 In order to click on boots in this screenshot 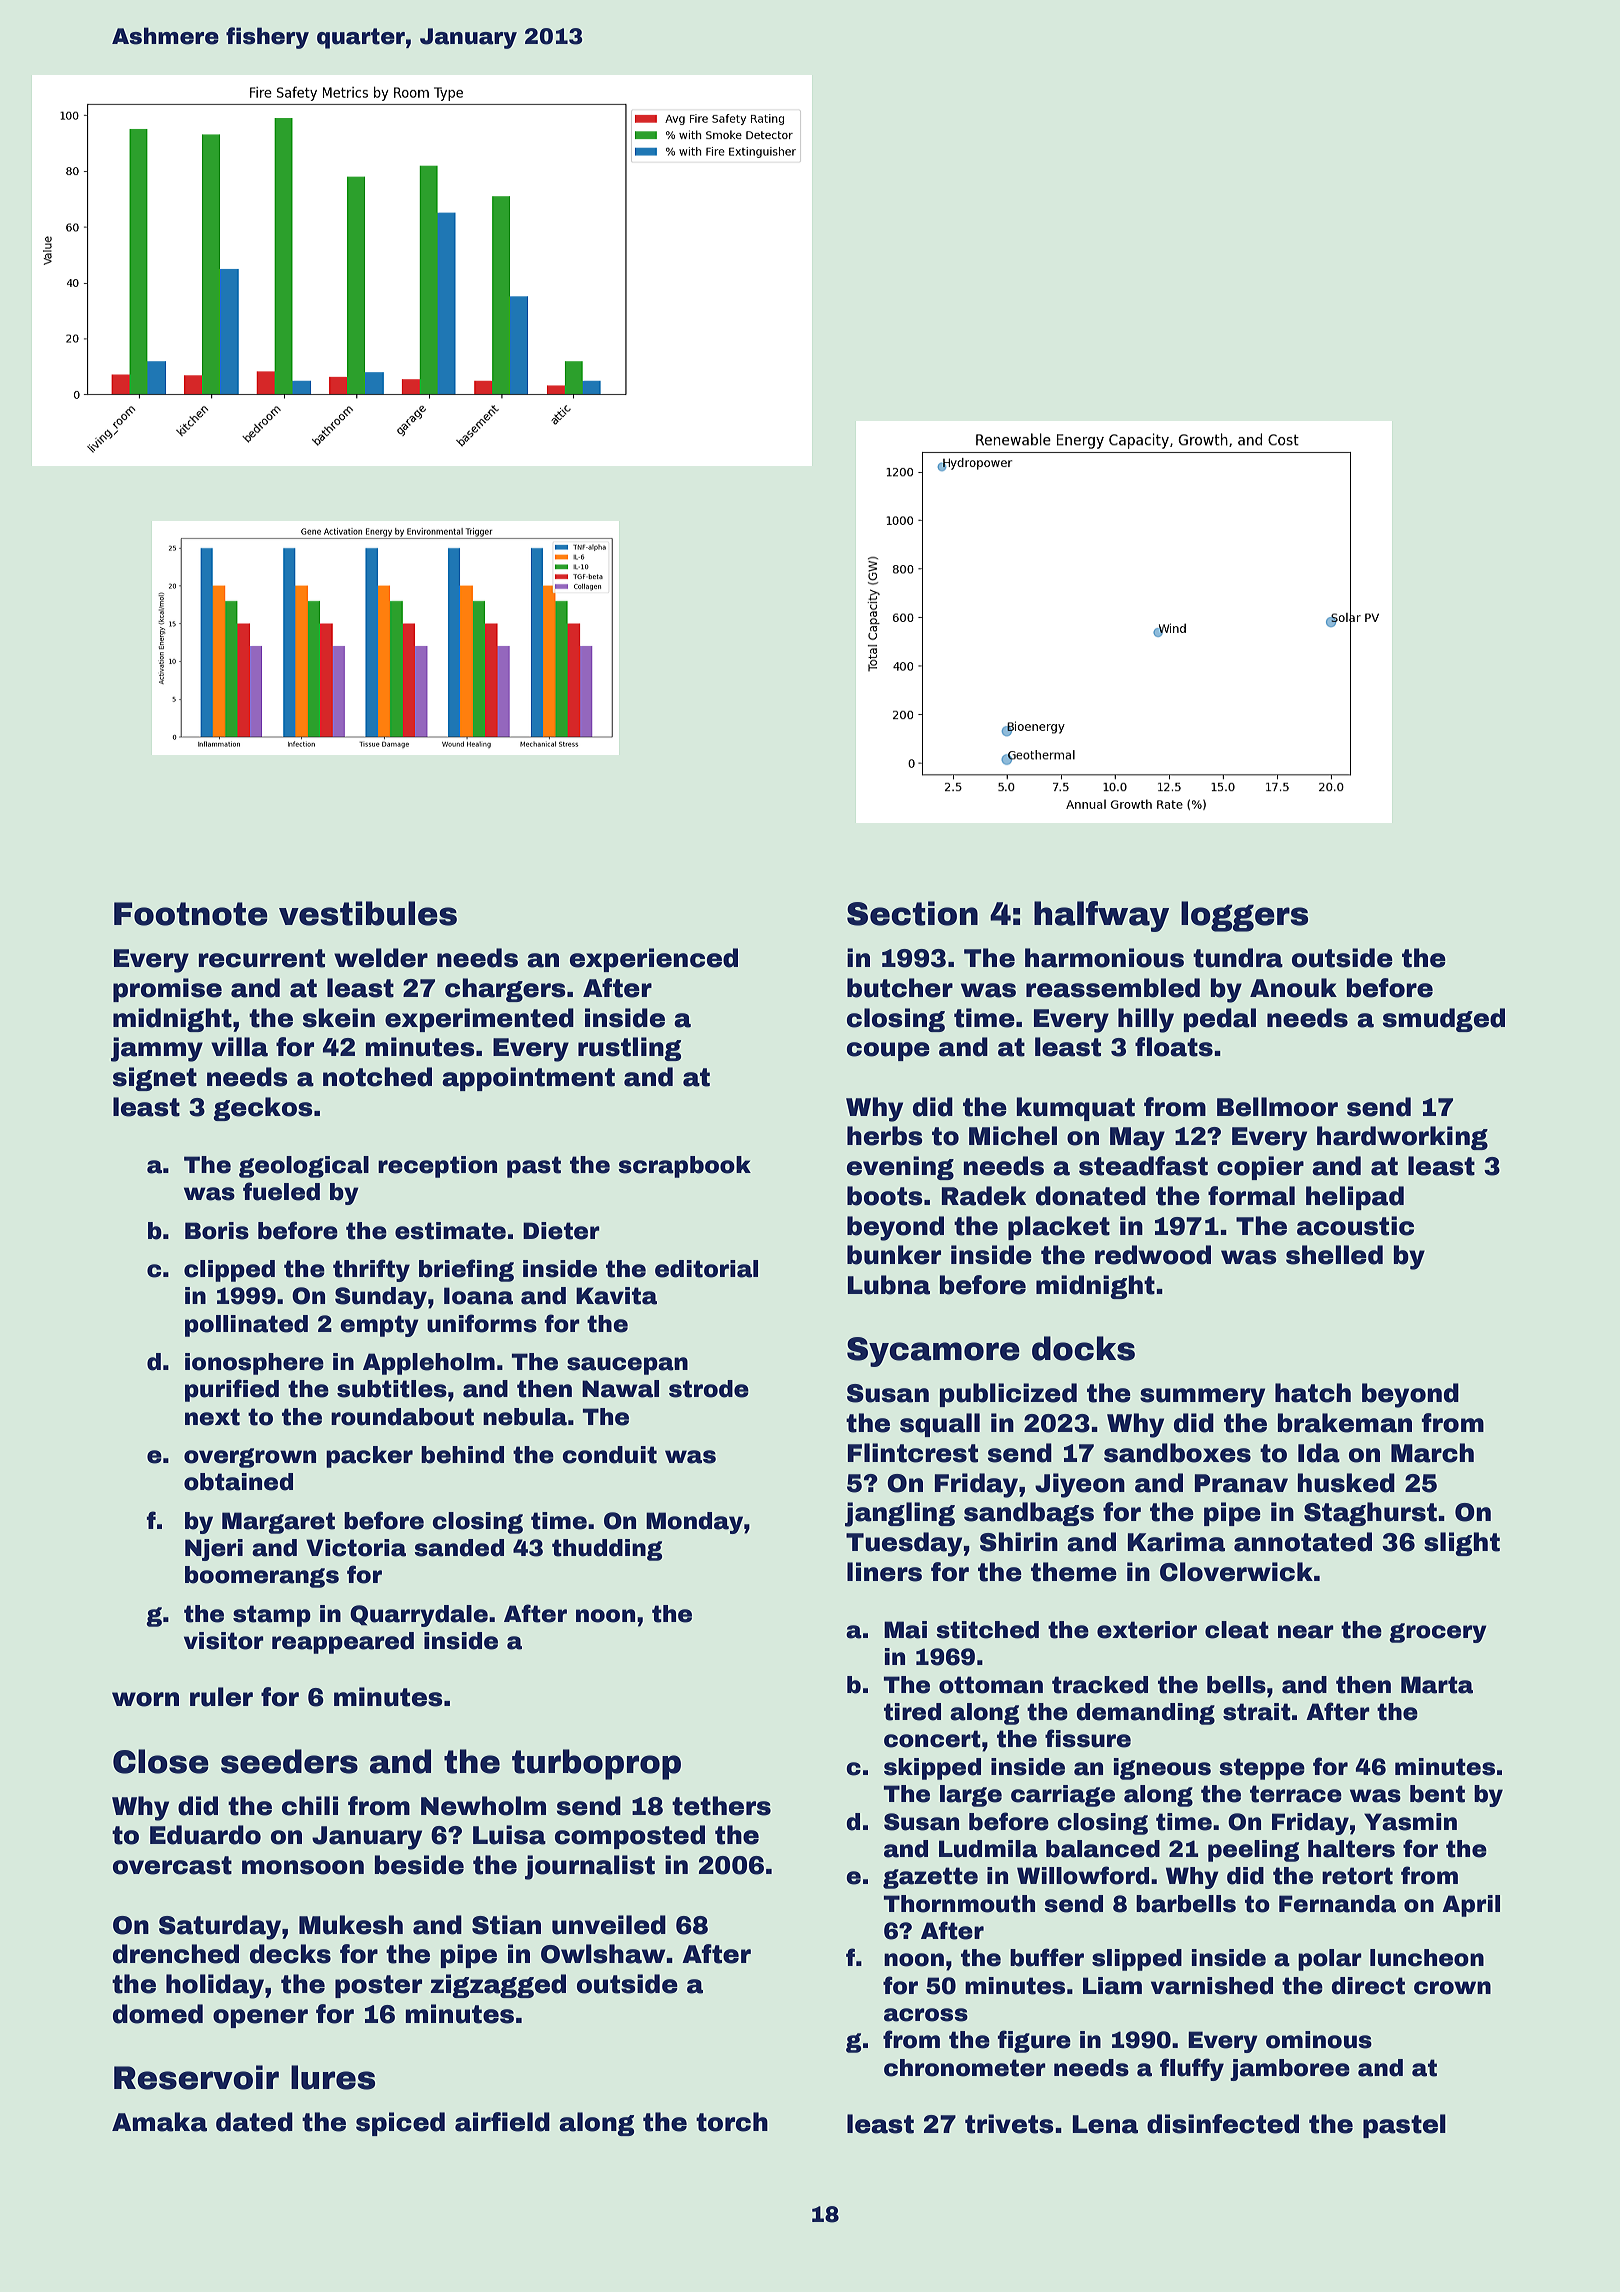, I will do `click(885, 1196)`.
